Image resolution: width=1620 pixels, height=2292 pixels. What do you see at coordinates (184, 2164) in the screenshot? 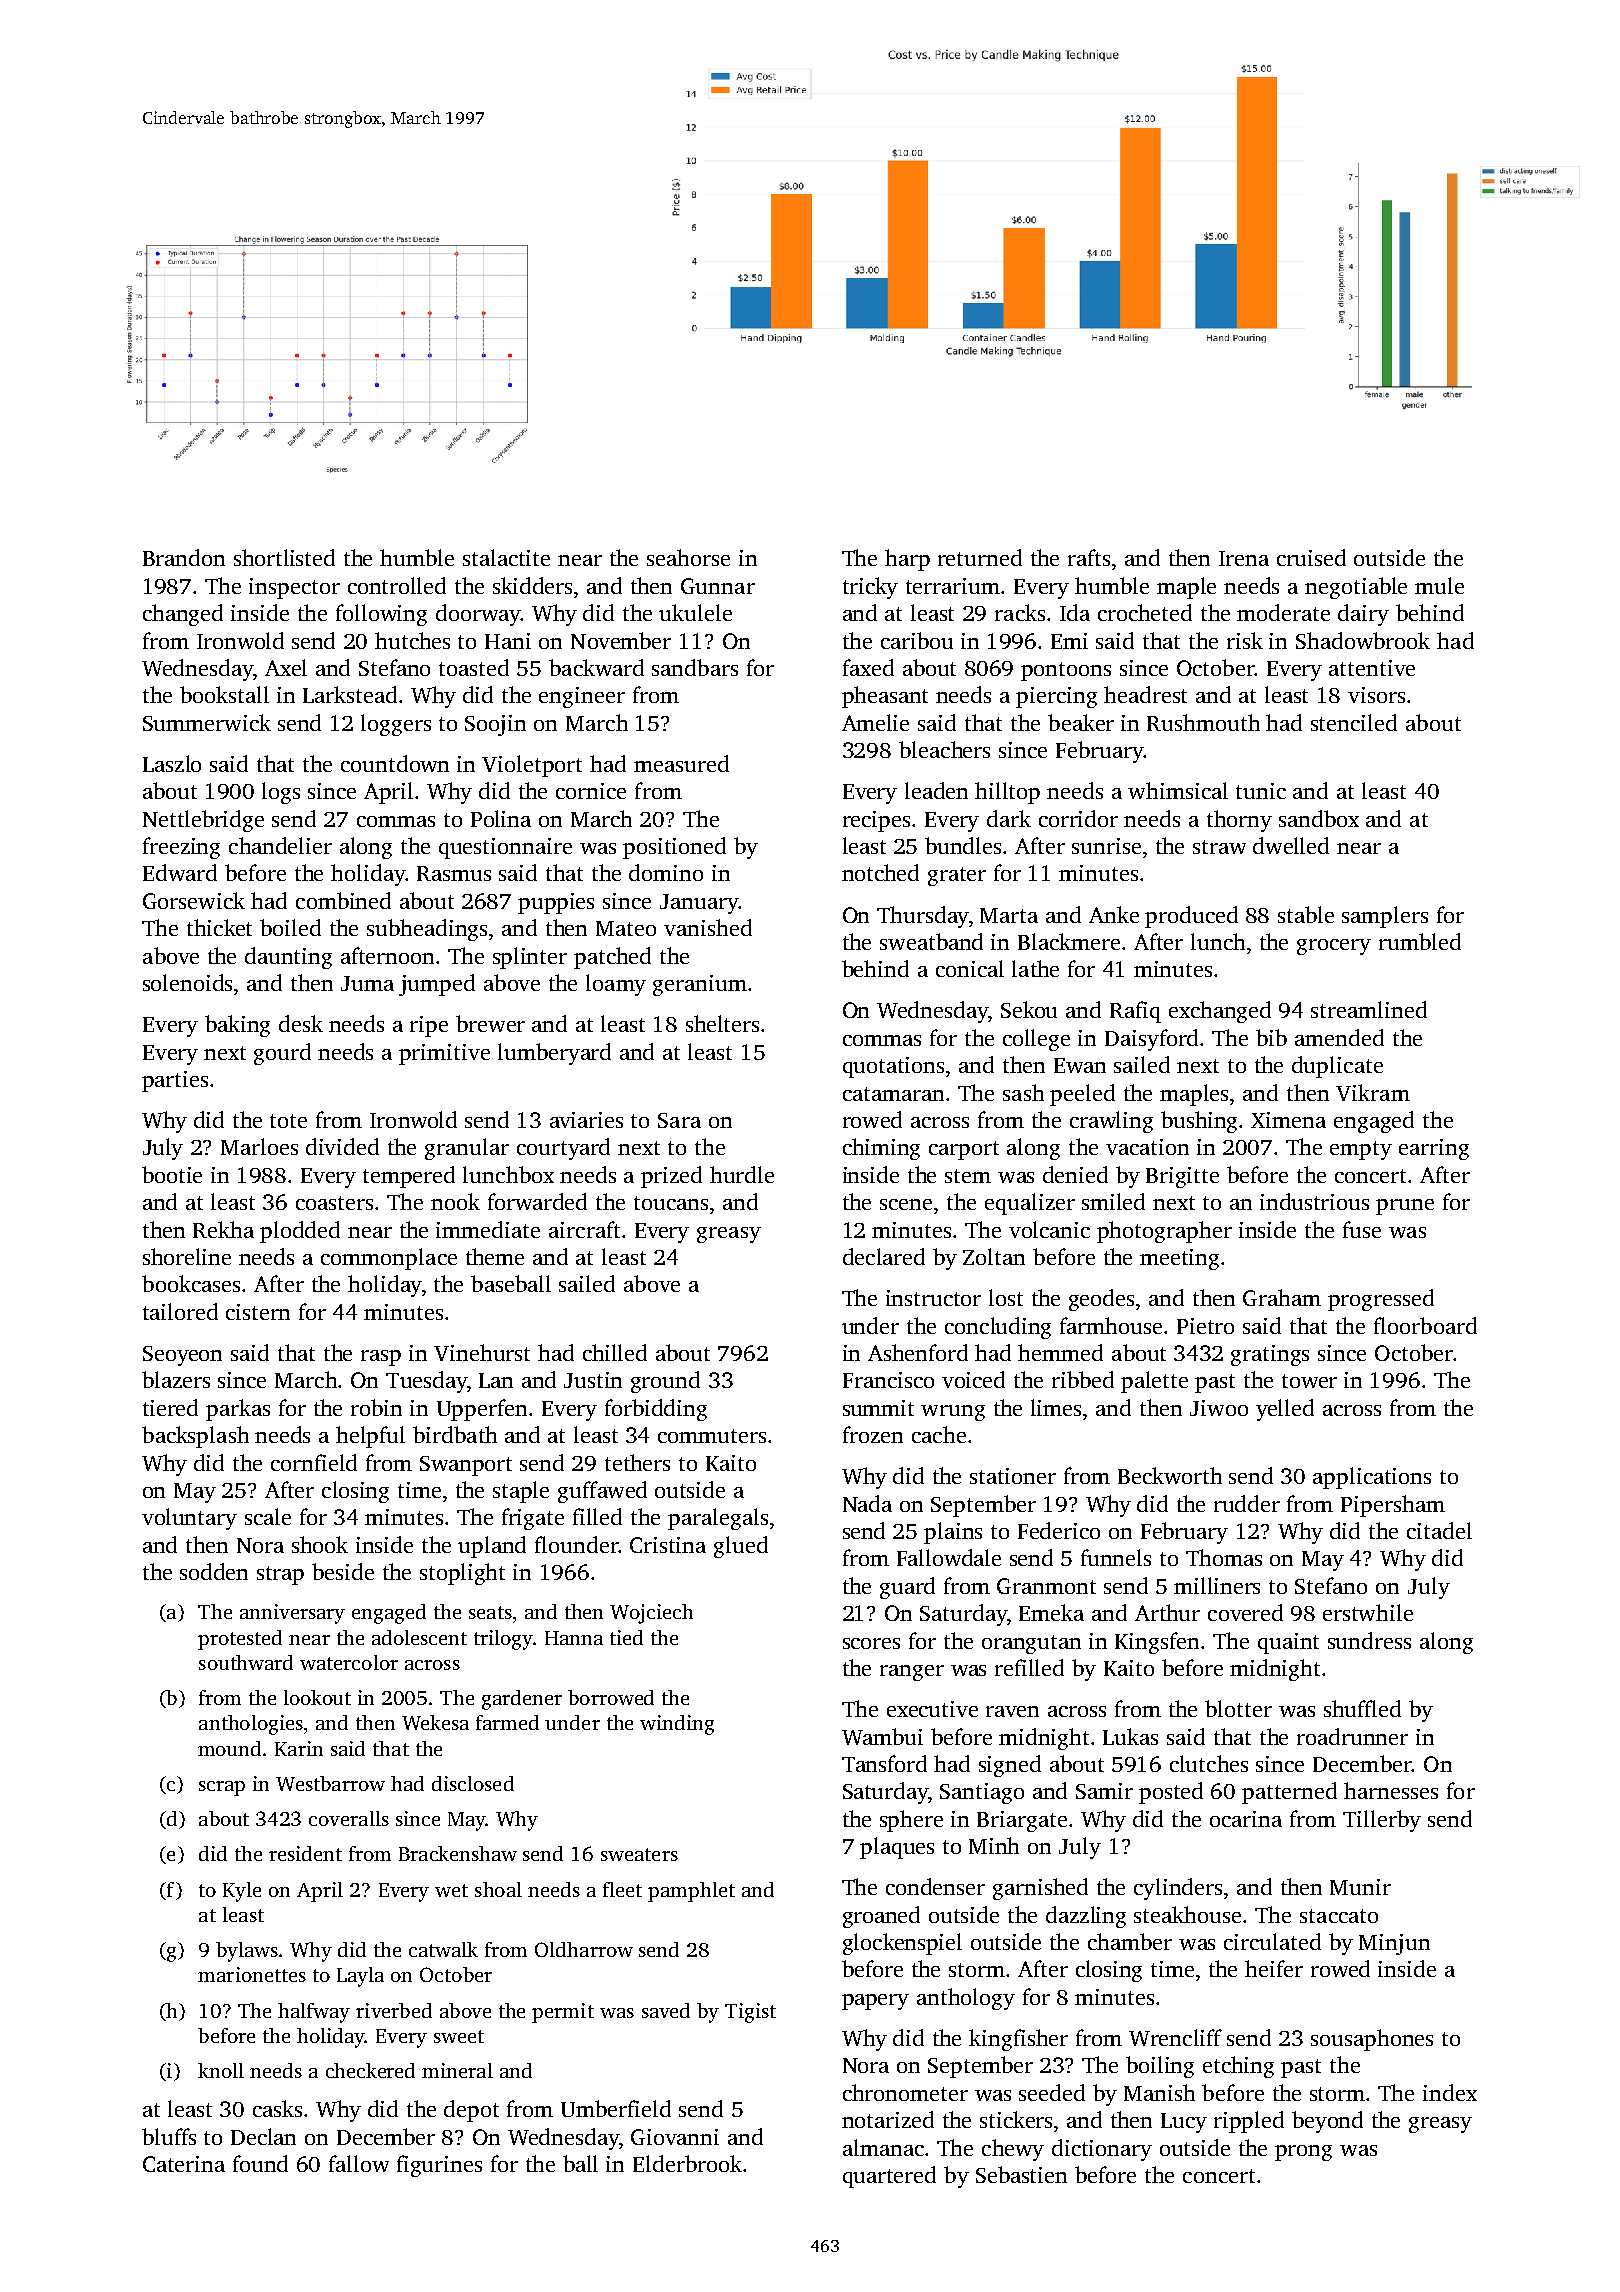
I see `Caterina` at bounding box center [184, 2164].
